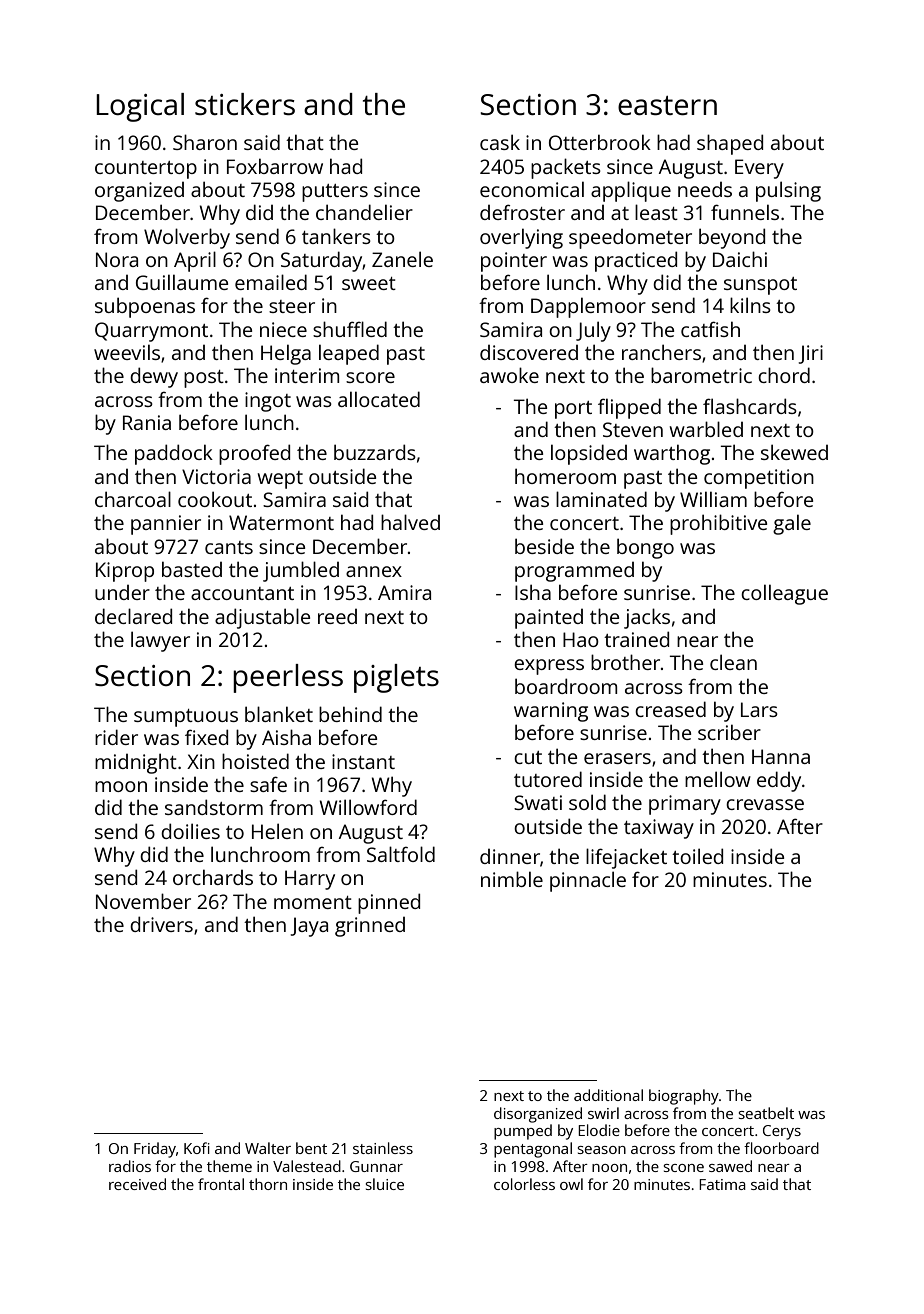 This screenshot has height=1314, width=924. What do you see at coordinates (385, 1184) in the screenshot?
I see `sluice` at bounding box center [385, 1184].
